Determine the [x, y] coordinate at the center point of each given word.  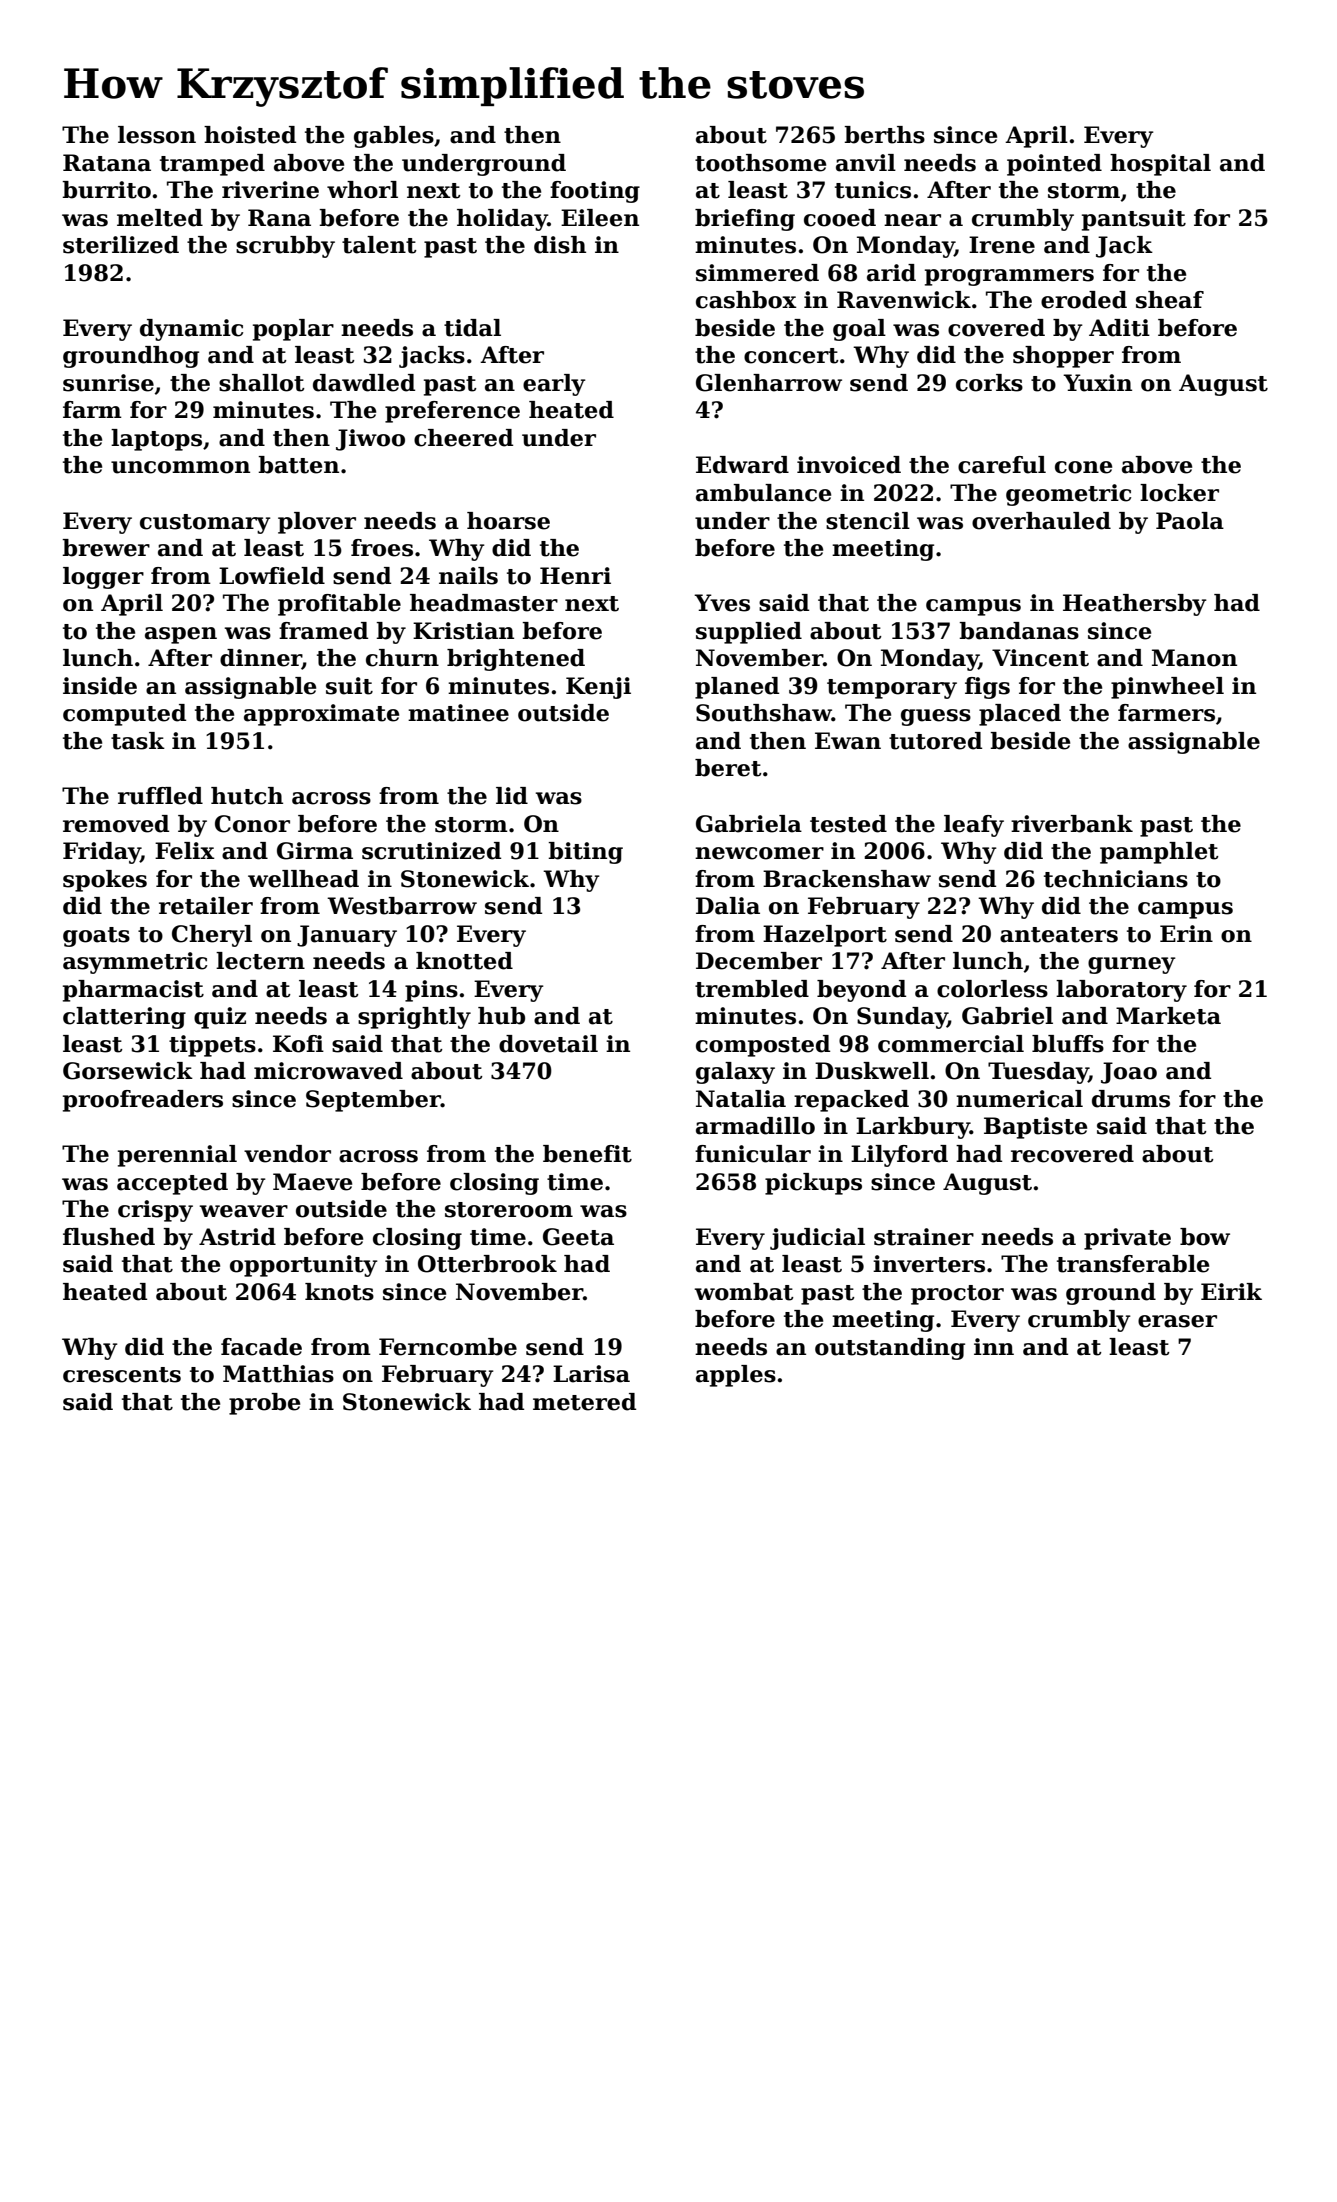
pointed [1054, 165]
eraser [1177, 1321]
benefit [587, 1154]
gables [394, 137]
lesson [157, 135]
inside [100, 686]
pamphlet [1159, 853]
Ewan [848, 741]
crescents [122, 1375]
